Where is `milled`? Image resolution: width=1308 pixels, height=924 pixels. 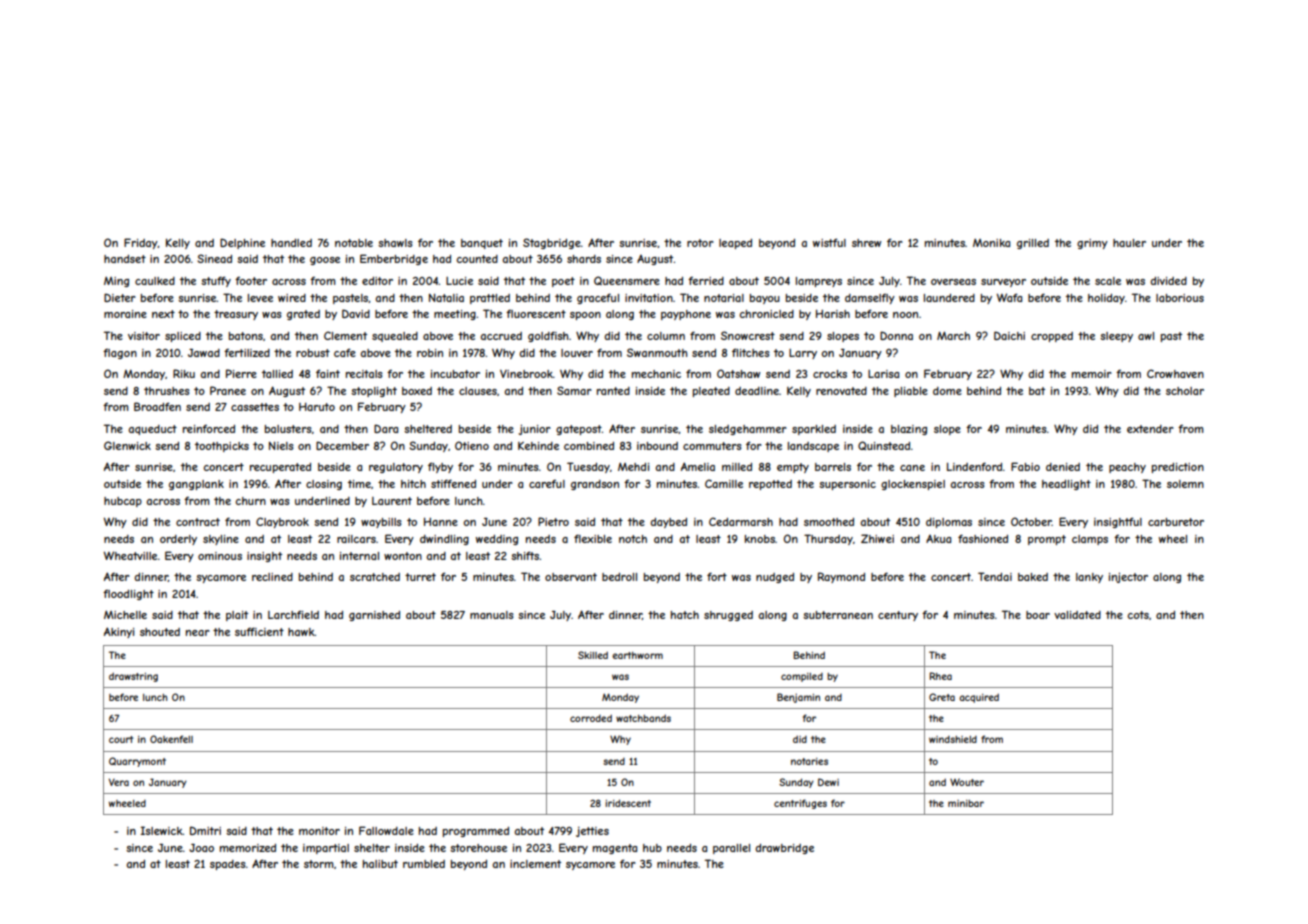
milled is located at coordinates (737, 467).
